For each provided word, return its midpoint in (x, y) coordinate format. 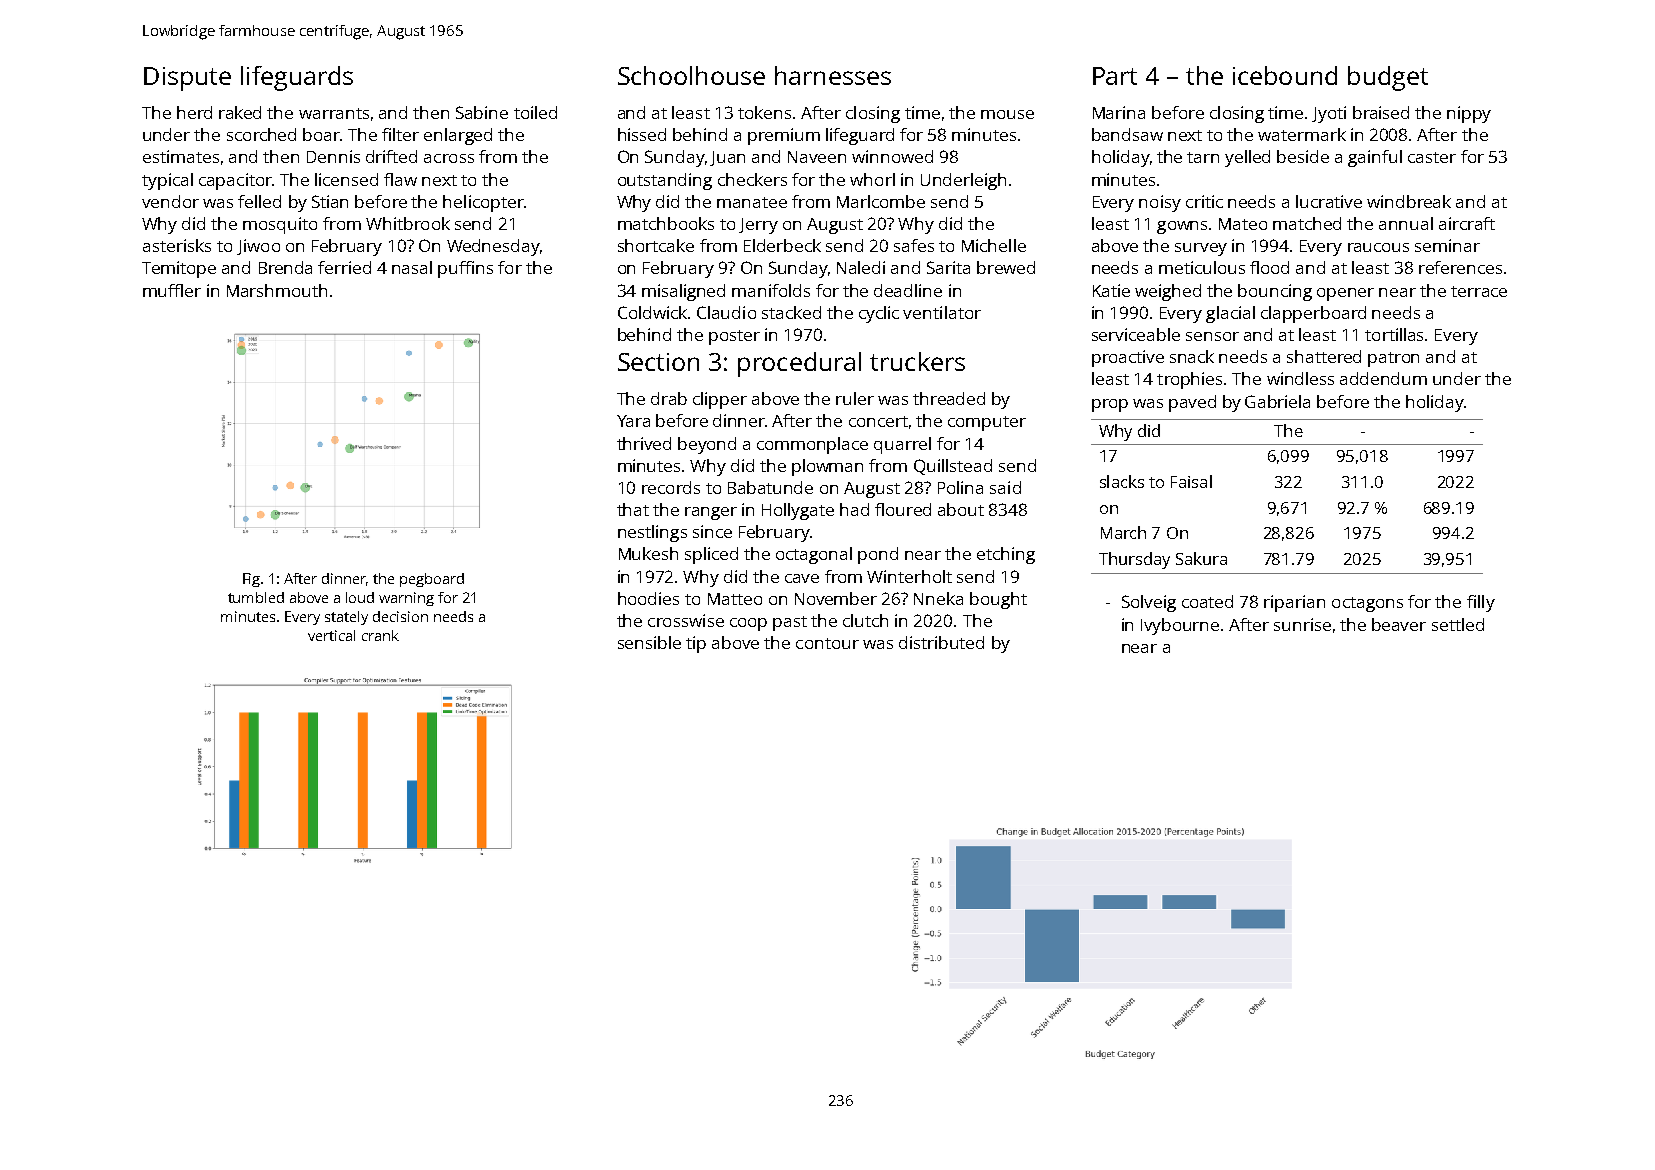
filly (1481, 603)
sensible (649, 642)
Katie (1111, 290)
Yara (633, 421)
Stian (330, 201)
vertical (331, 635)
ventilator (942, 312)
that (633, 509)
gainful (1375, 158)
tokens (764, 112)
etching (1006, 555)
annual (1406, 223)
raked (240, 112)
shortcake (656, 245)
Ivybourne (1180, 626)
